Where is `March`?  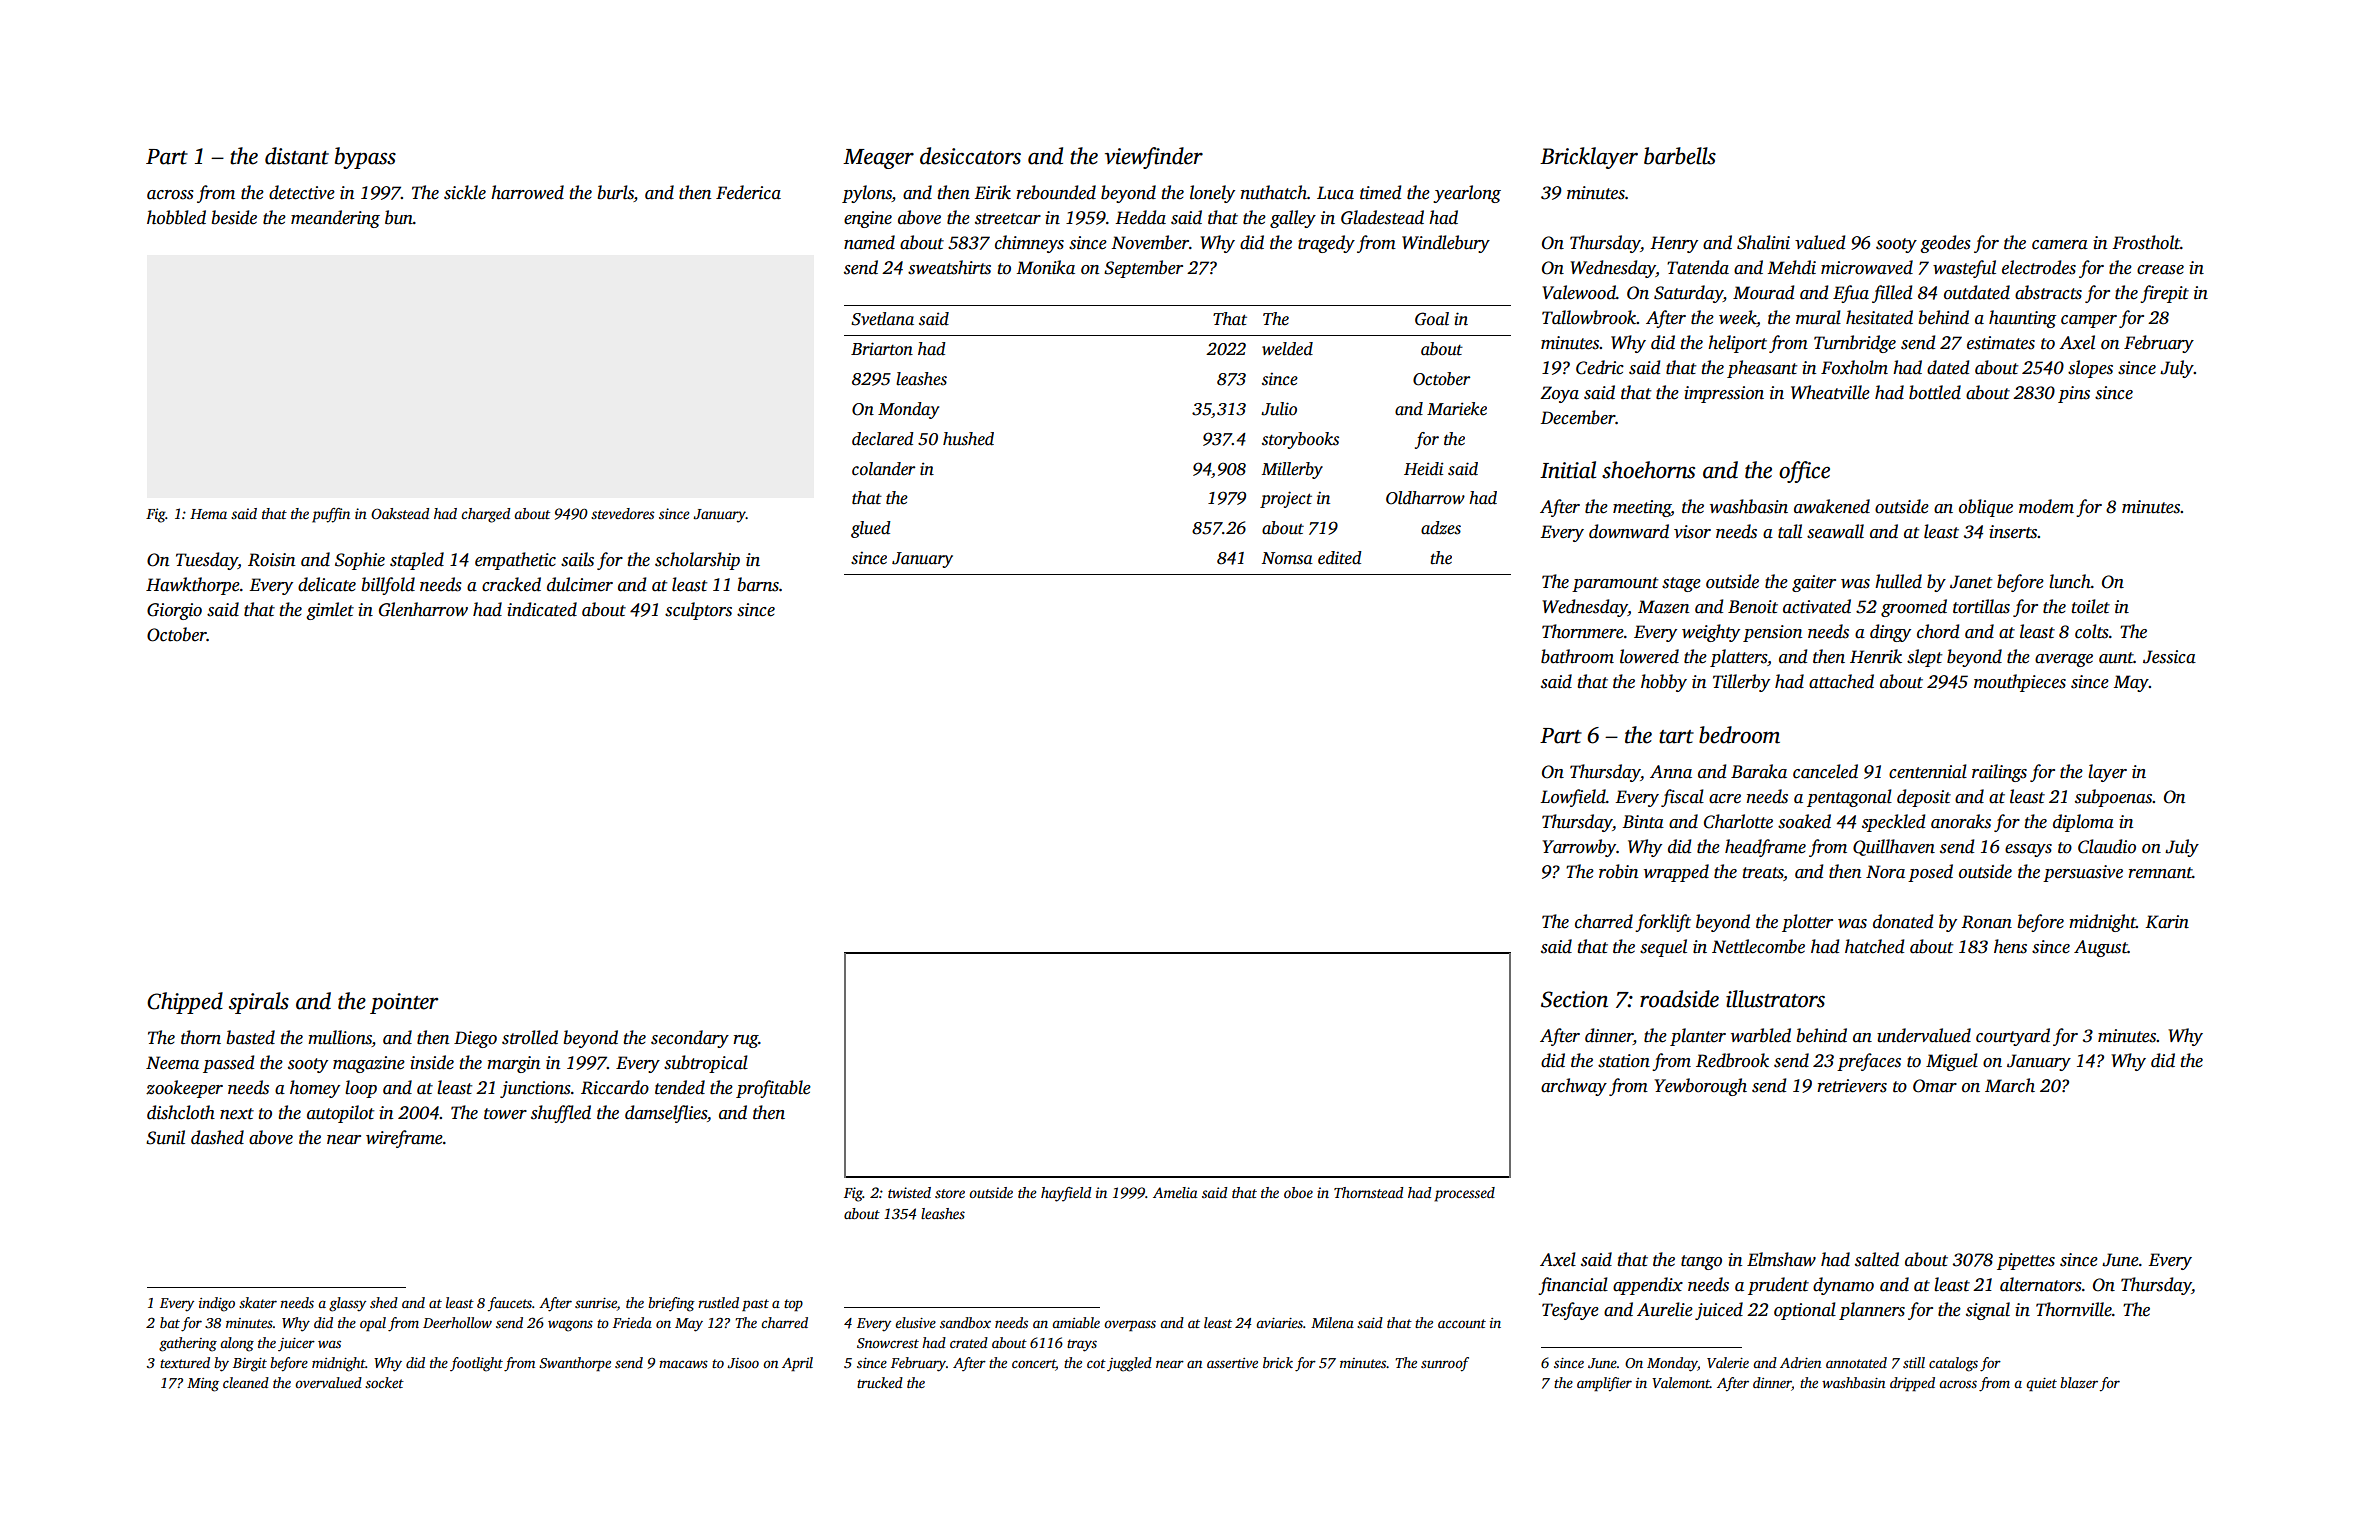
March is located at coordinates (2010, 1085).
